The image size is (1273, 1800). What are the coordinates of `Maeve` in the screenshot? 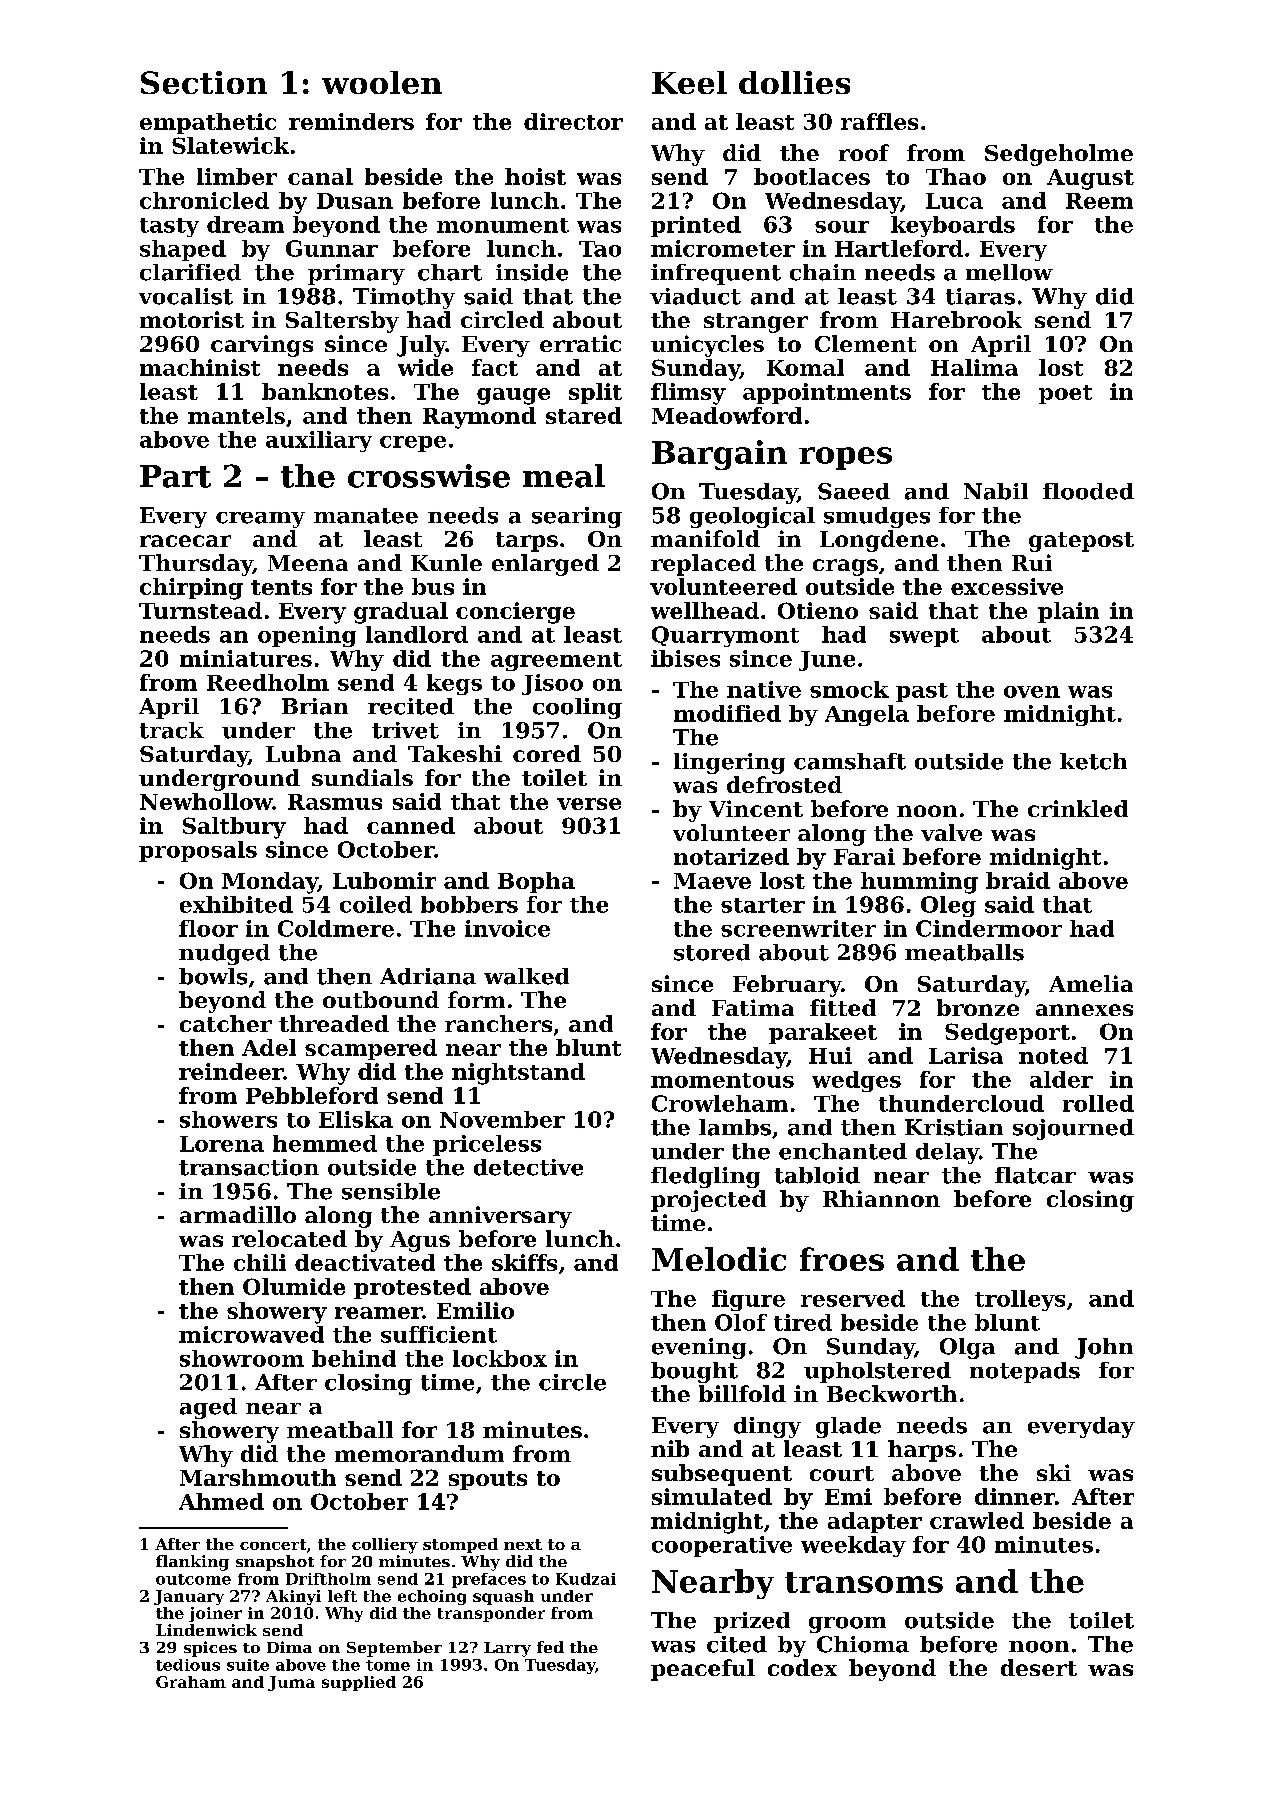 It's located at (712, 881).
